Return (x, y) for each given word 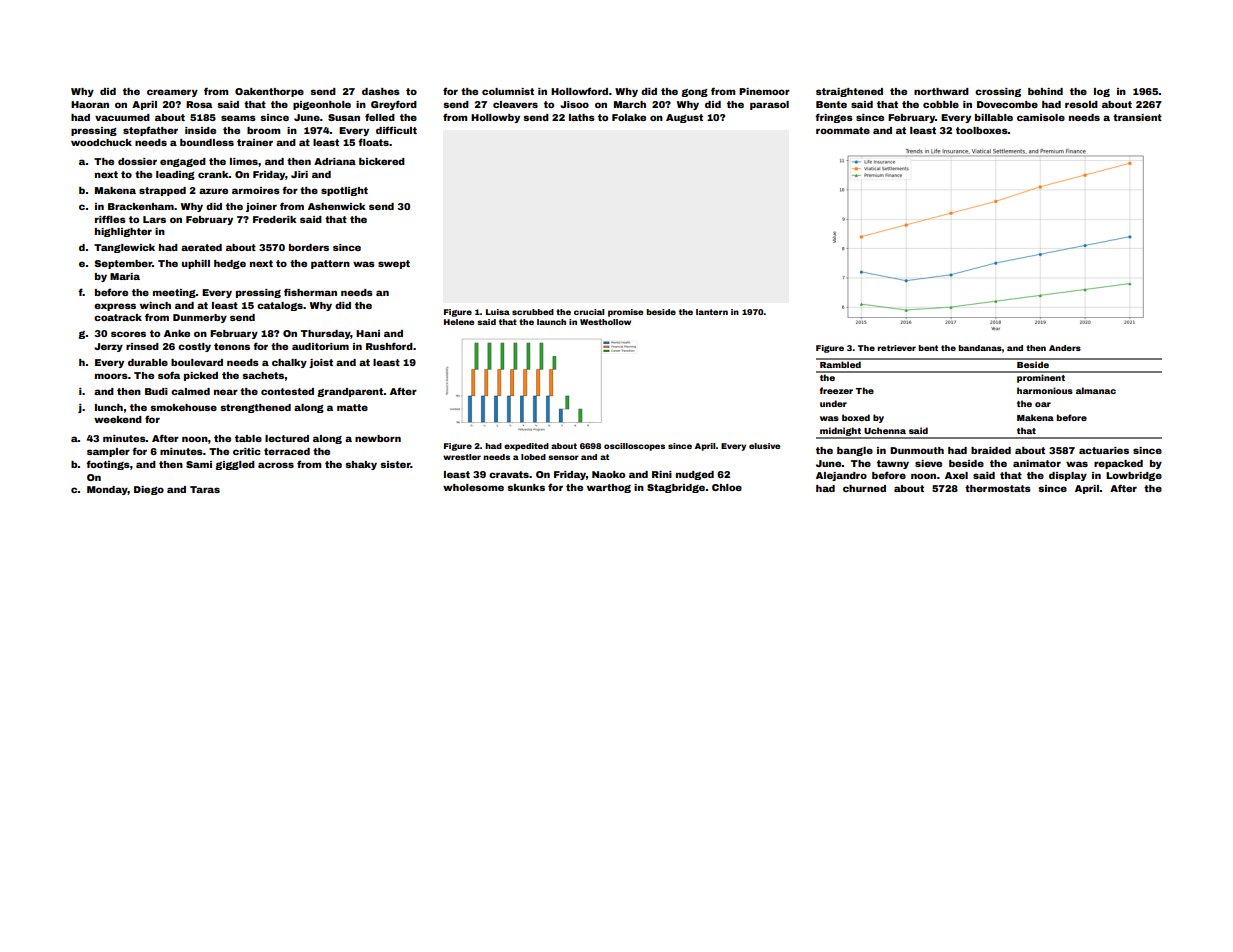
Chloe (727, 487)
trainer (255, 142)
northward (941, 91)
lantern (712, 312)
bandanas (980, 348)
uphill (196, 264)
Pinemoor (764, 91)
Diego (149, 490)
